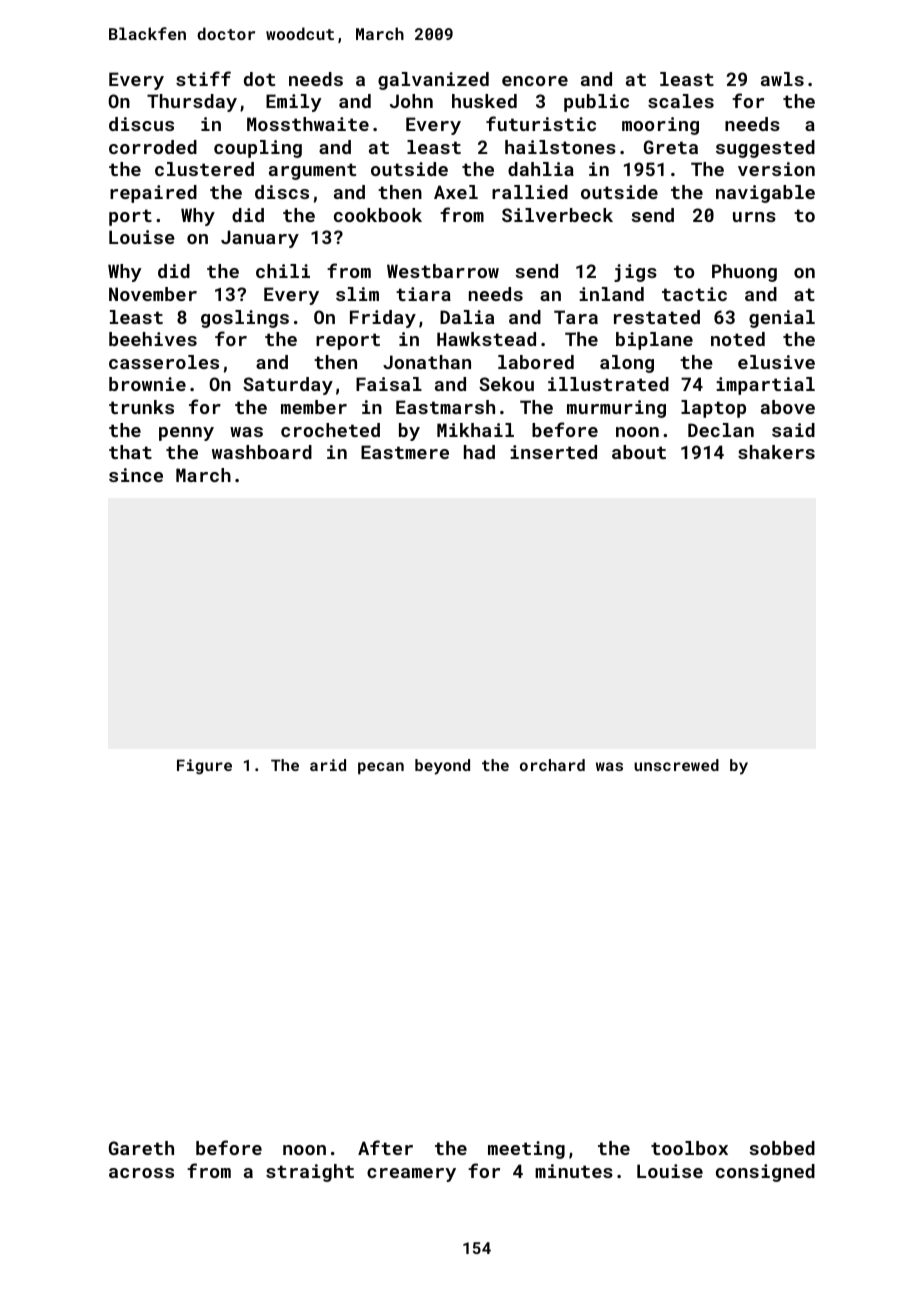  I want to click on awls, so click(782, 79).
